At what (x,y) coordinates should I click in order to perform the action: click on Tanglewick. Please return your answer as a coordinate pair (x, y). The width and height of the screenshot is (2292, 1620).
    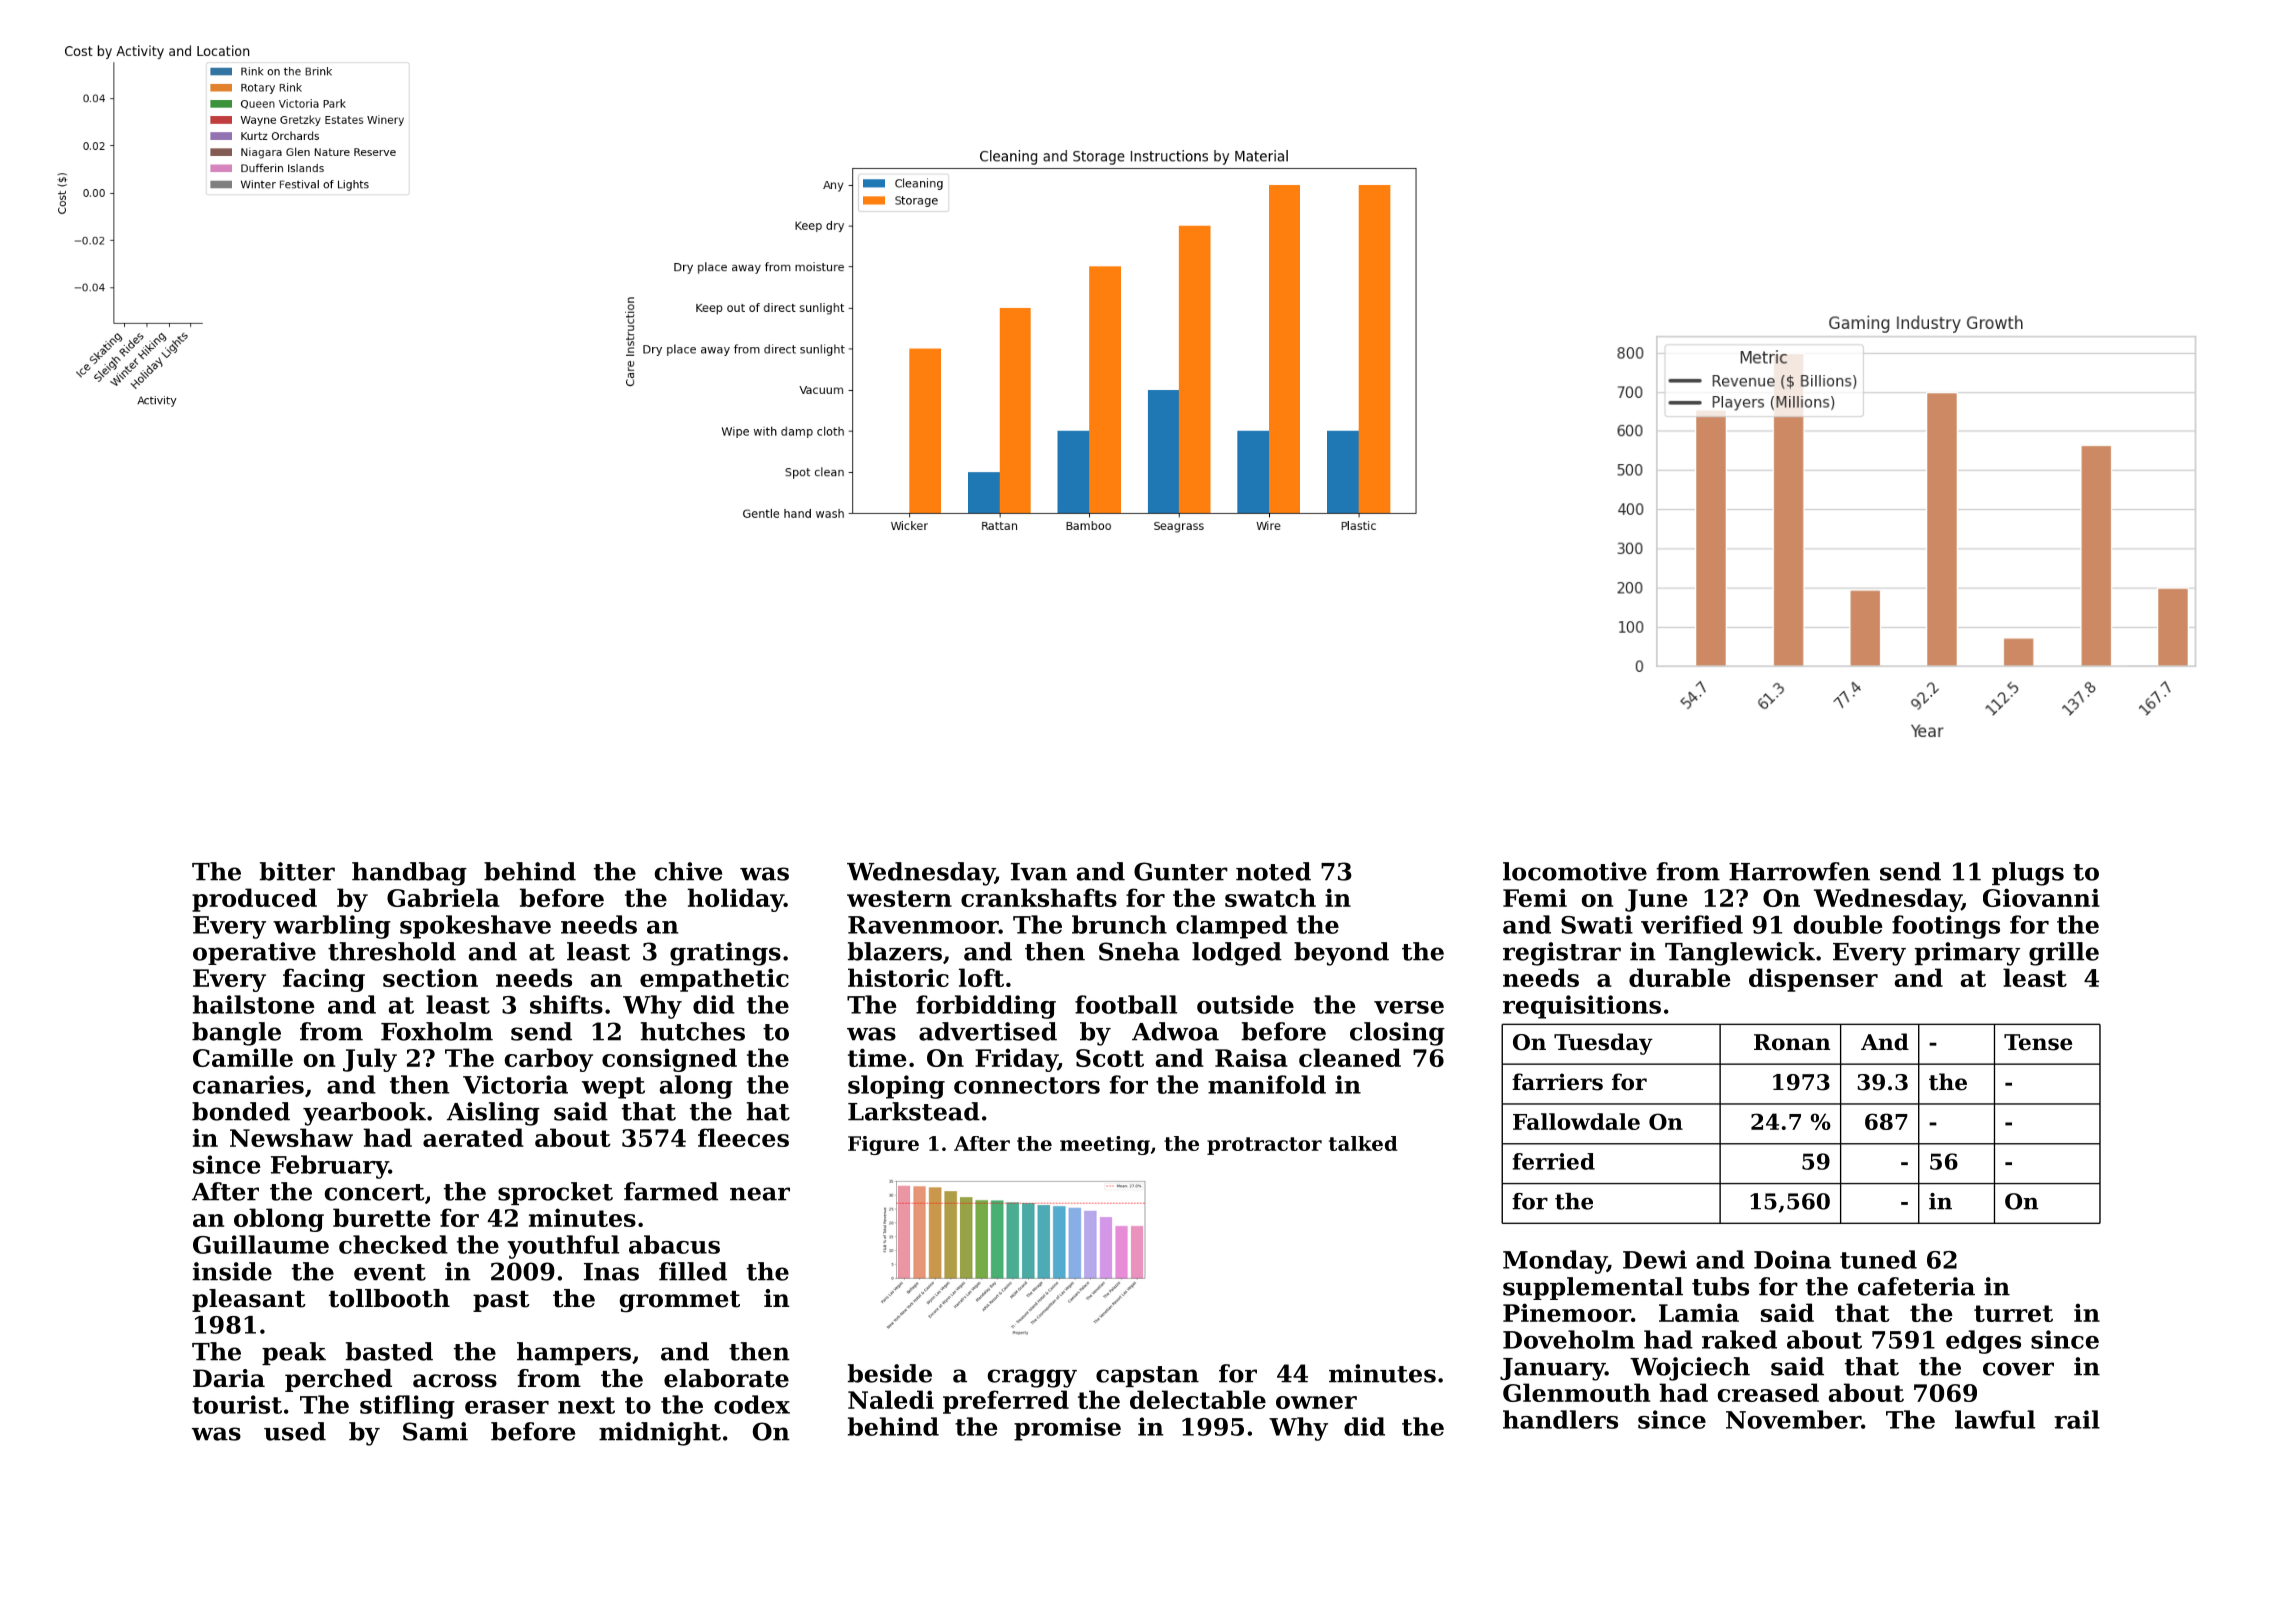
    Looking at the image, I should click on (1740, 954).
